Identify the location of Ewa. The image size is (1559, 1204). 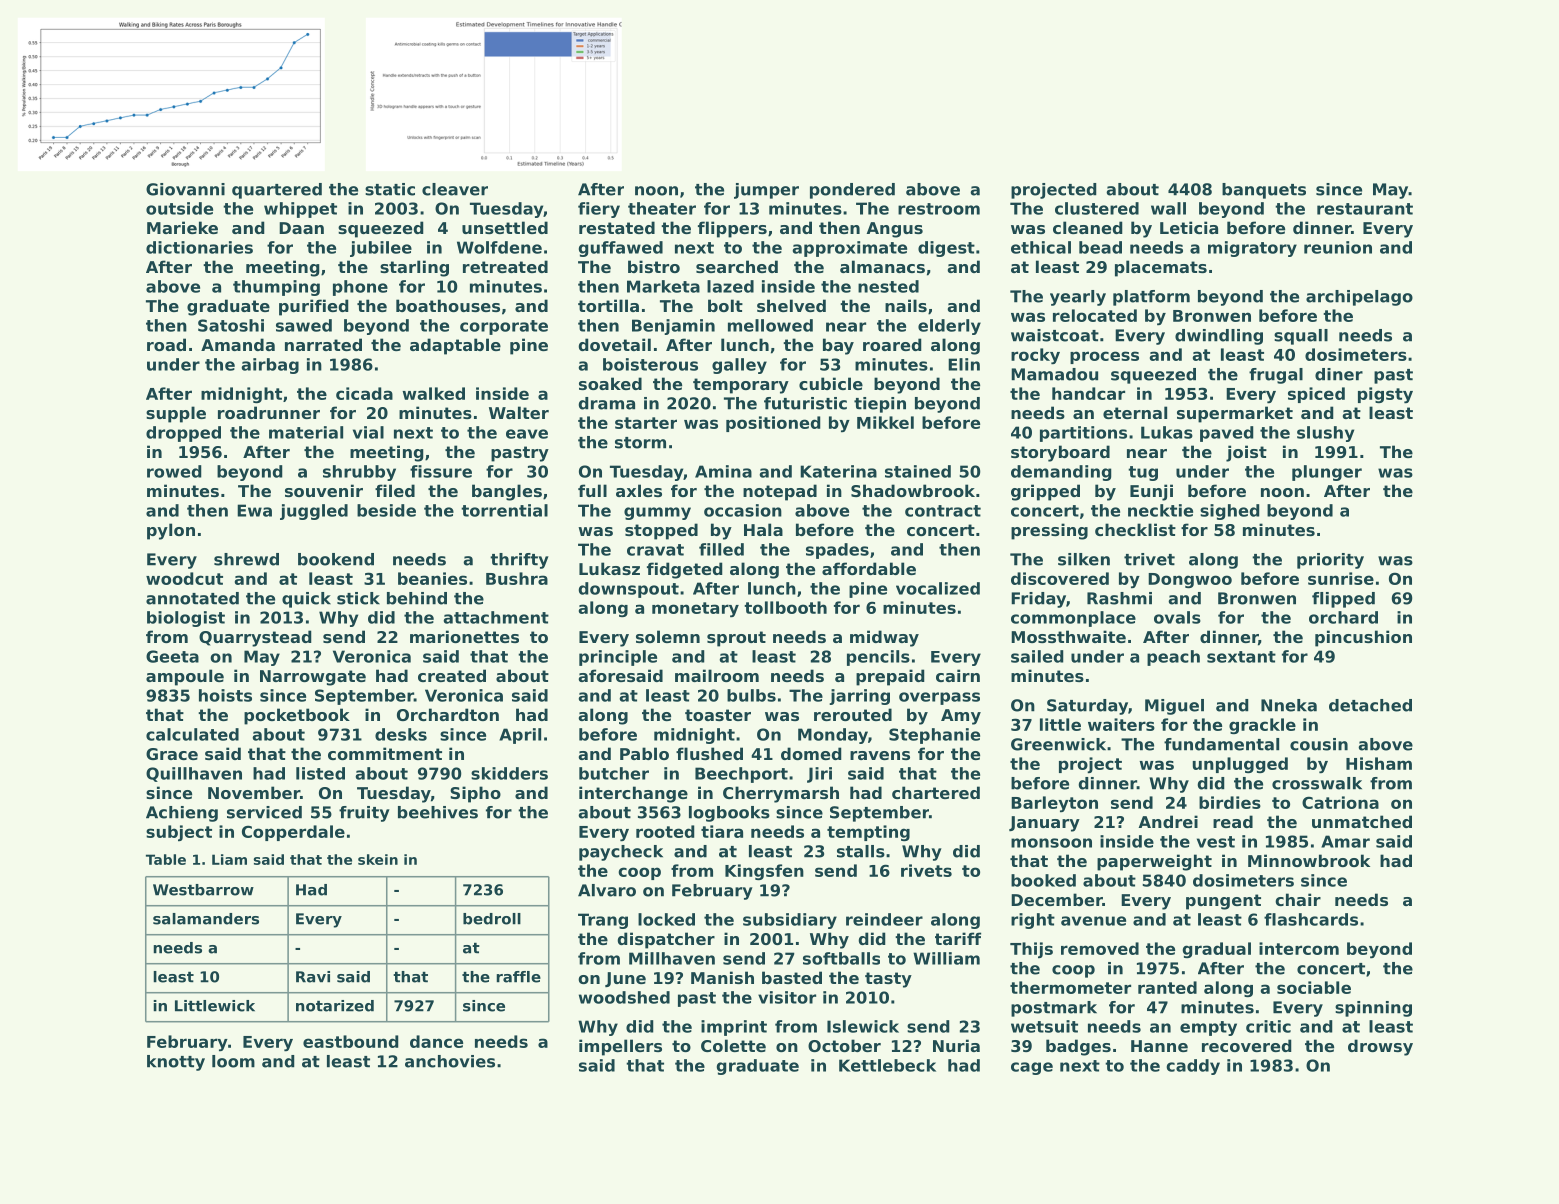
(254, 510).
